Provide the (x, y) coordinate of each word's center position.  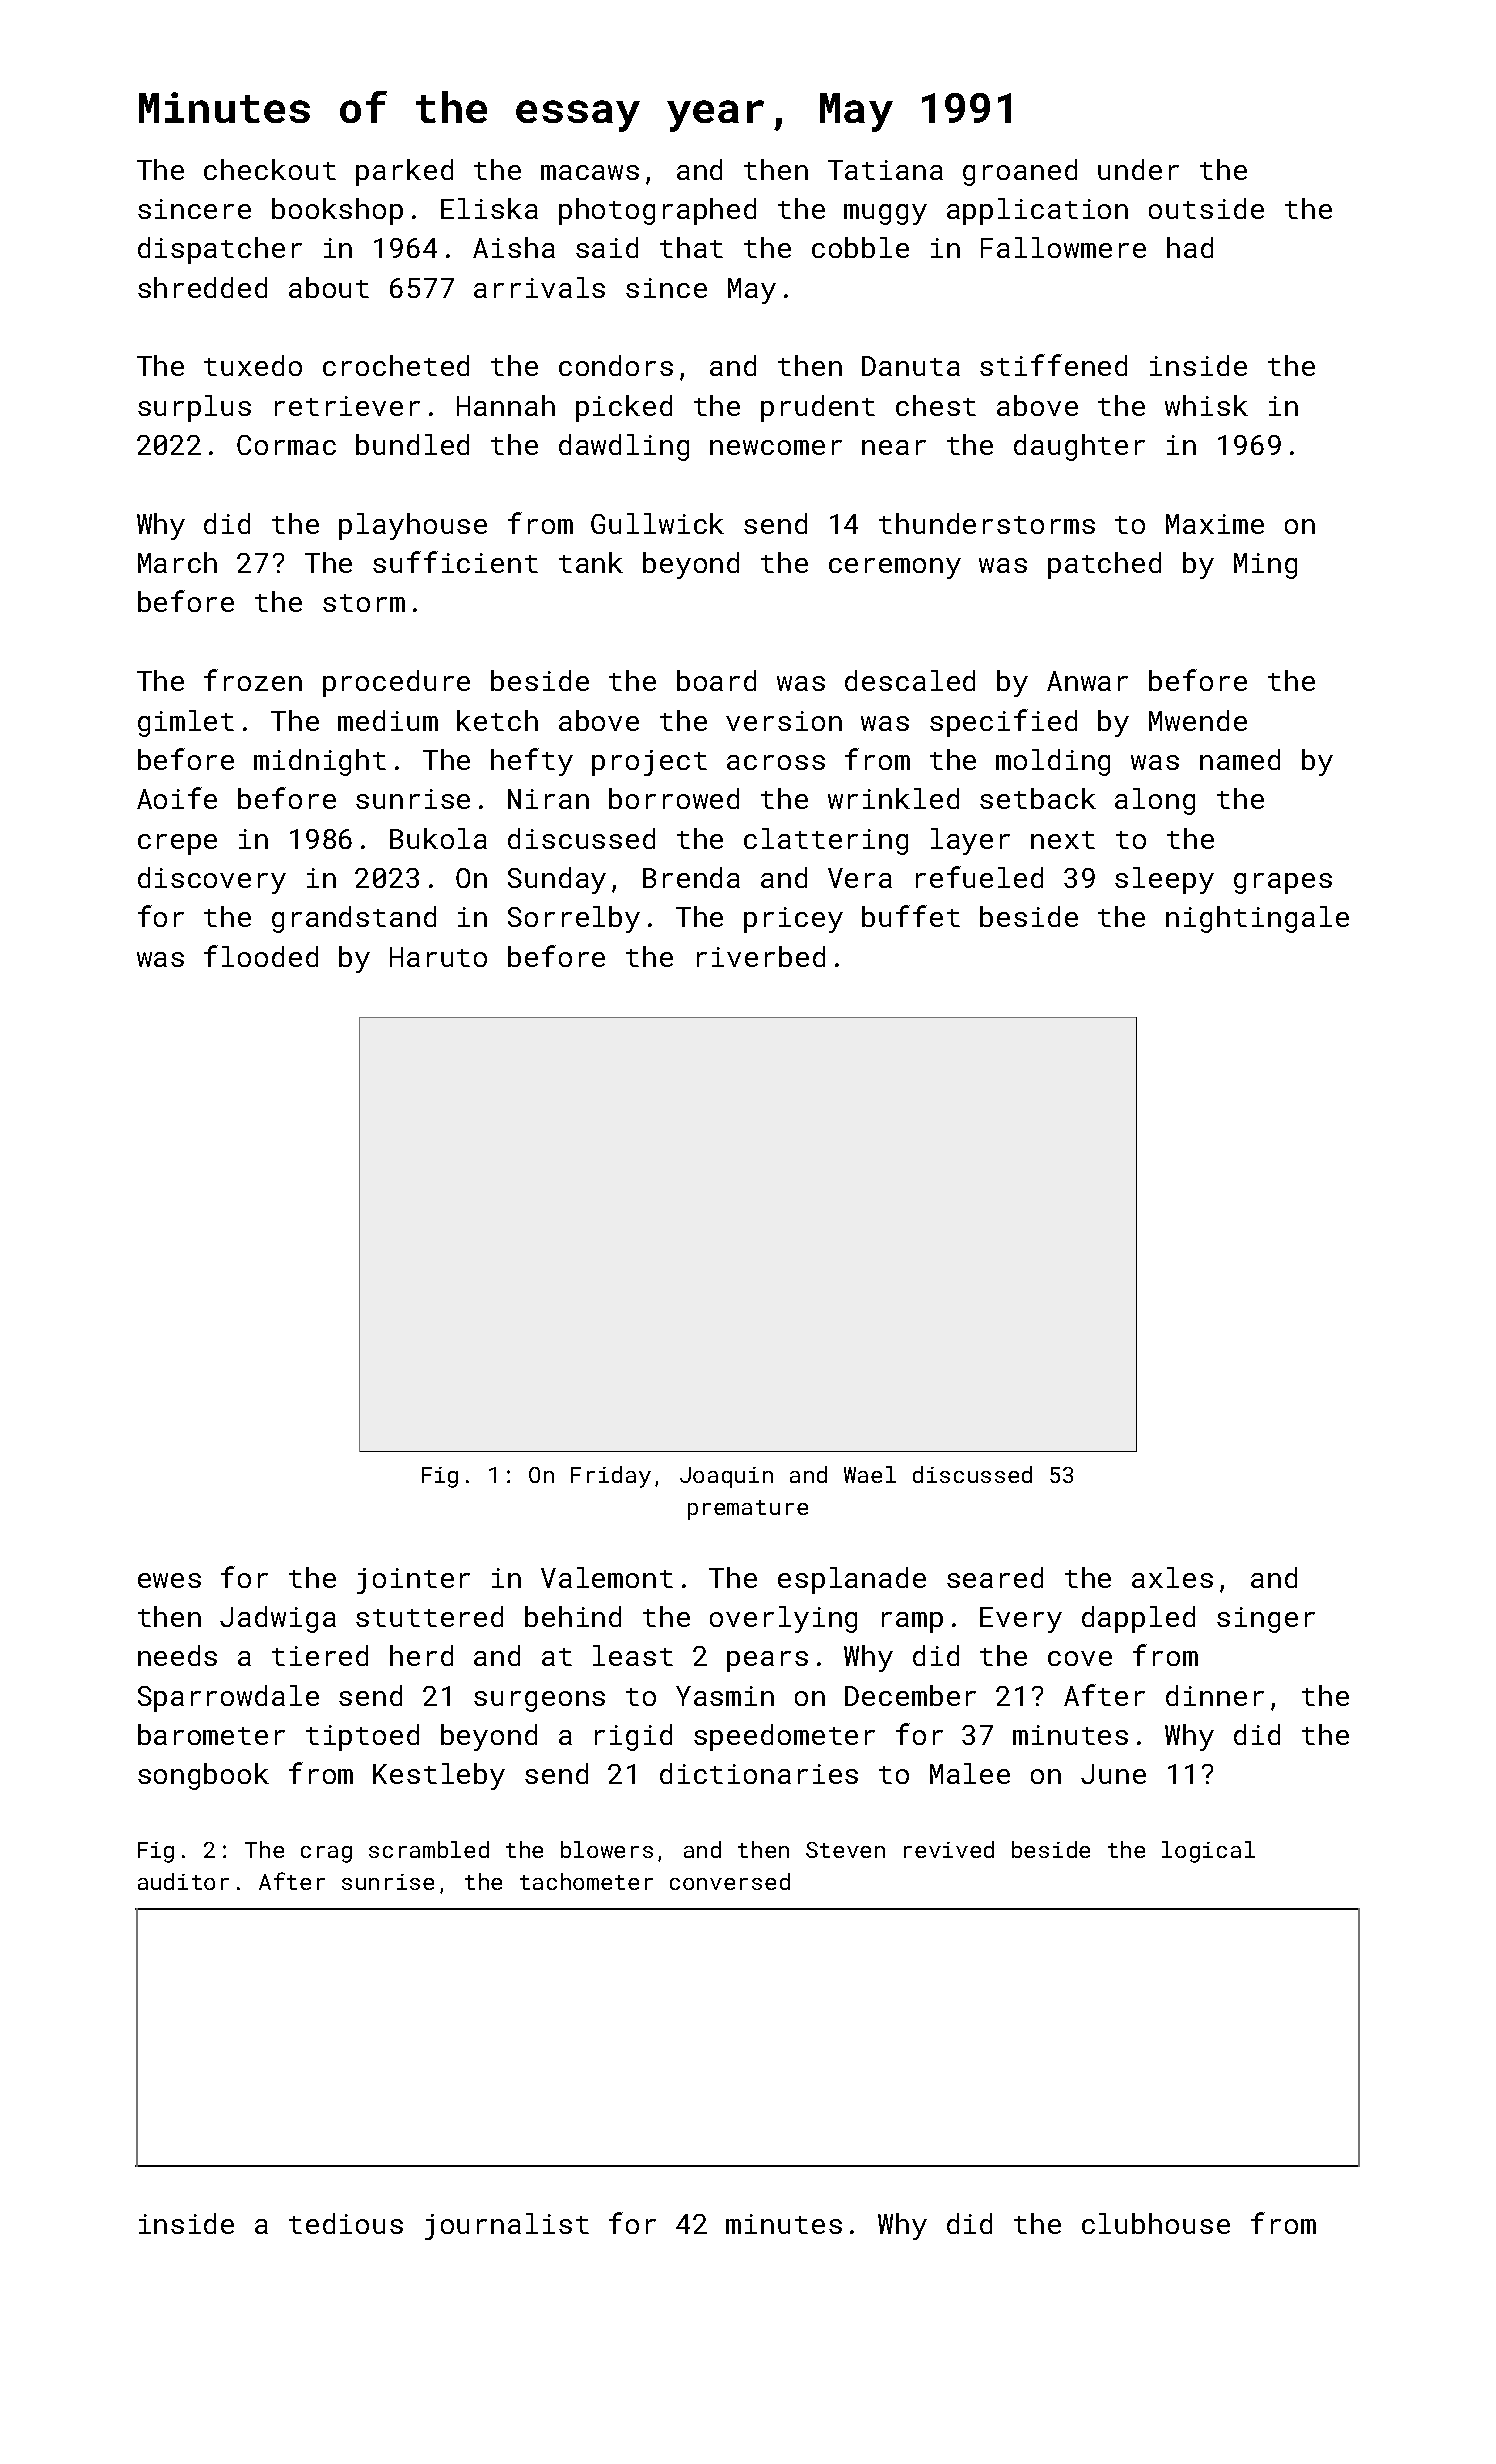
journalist (507, 2226)
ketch (497, 720)
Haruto (438, 957)
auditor (183, 1881)
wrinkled (893, 798)
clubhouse (1156, 2223)
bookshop (337, 211)
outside (1206, 208)
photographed (657, 211)
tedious (346, 2223)
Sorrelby (574, 919)
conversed (730, 1881)
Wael (870, 1474)
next (1063, 840)
